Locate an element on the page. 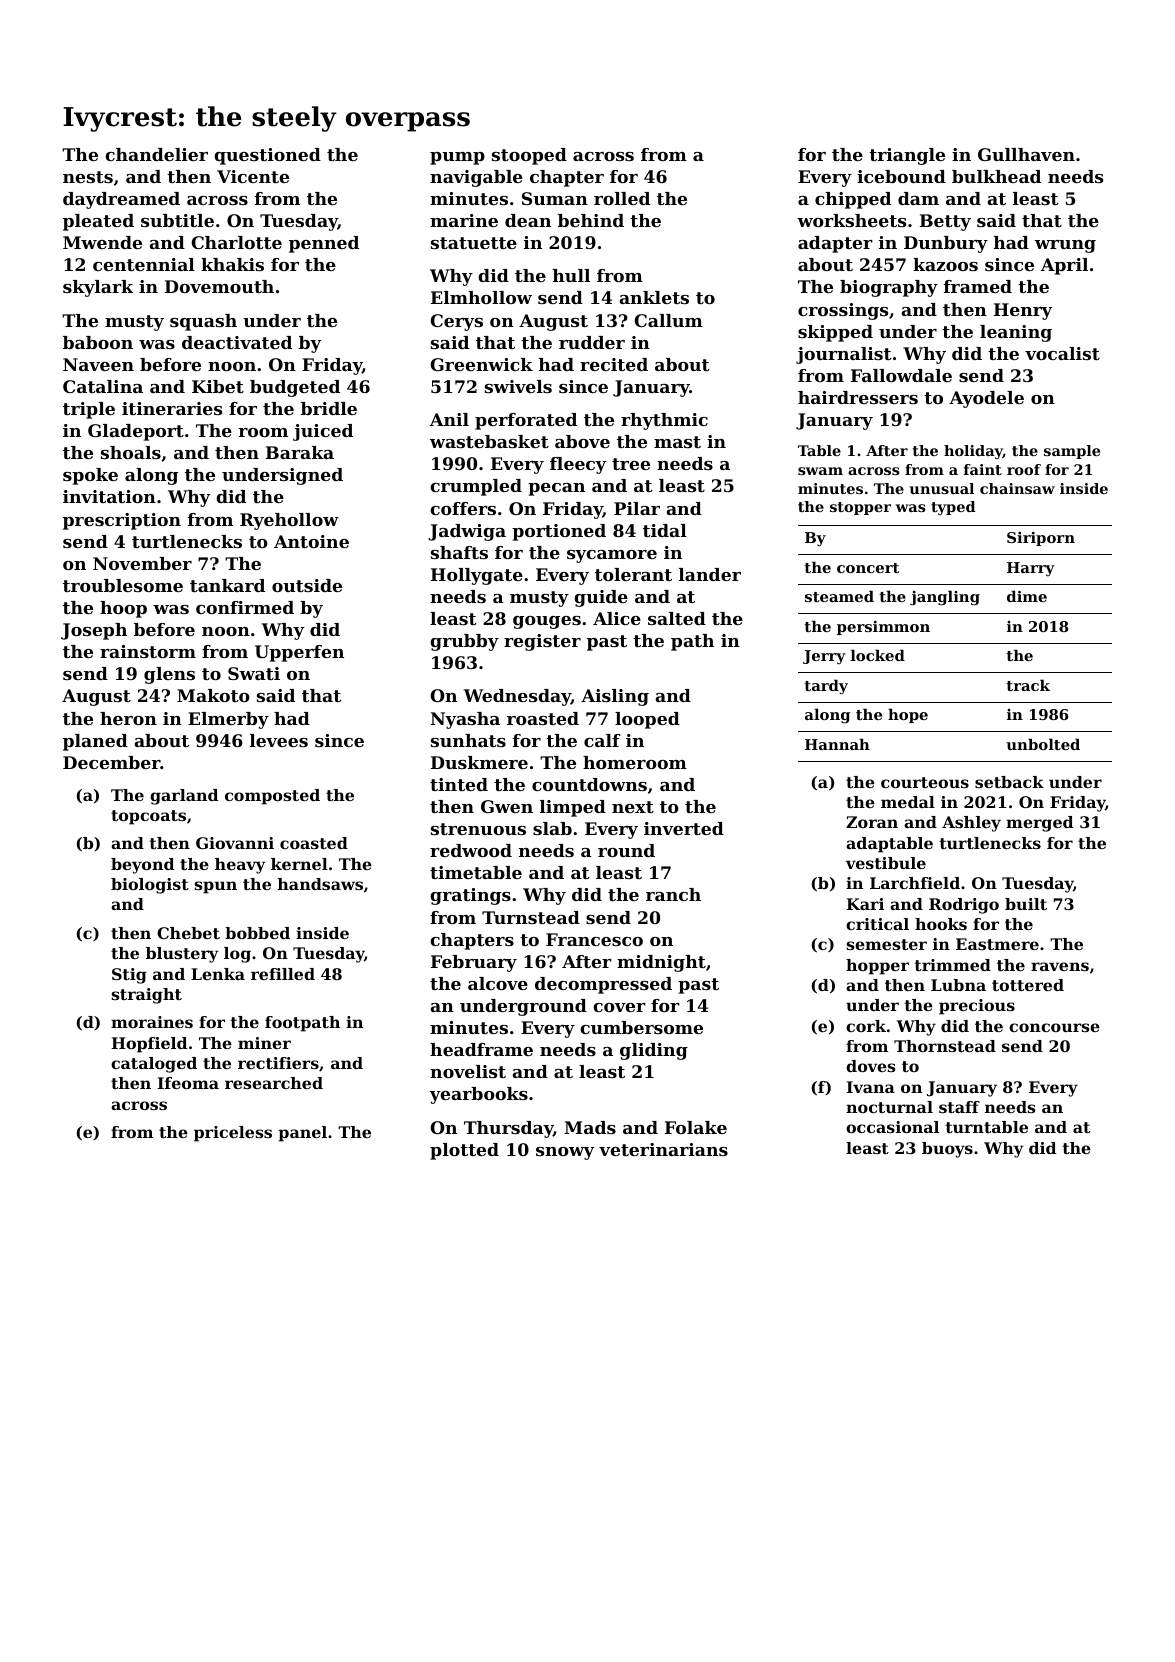  Gullhaven is located at coordinates (1026, 154).
